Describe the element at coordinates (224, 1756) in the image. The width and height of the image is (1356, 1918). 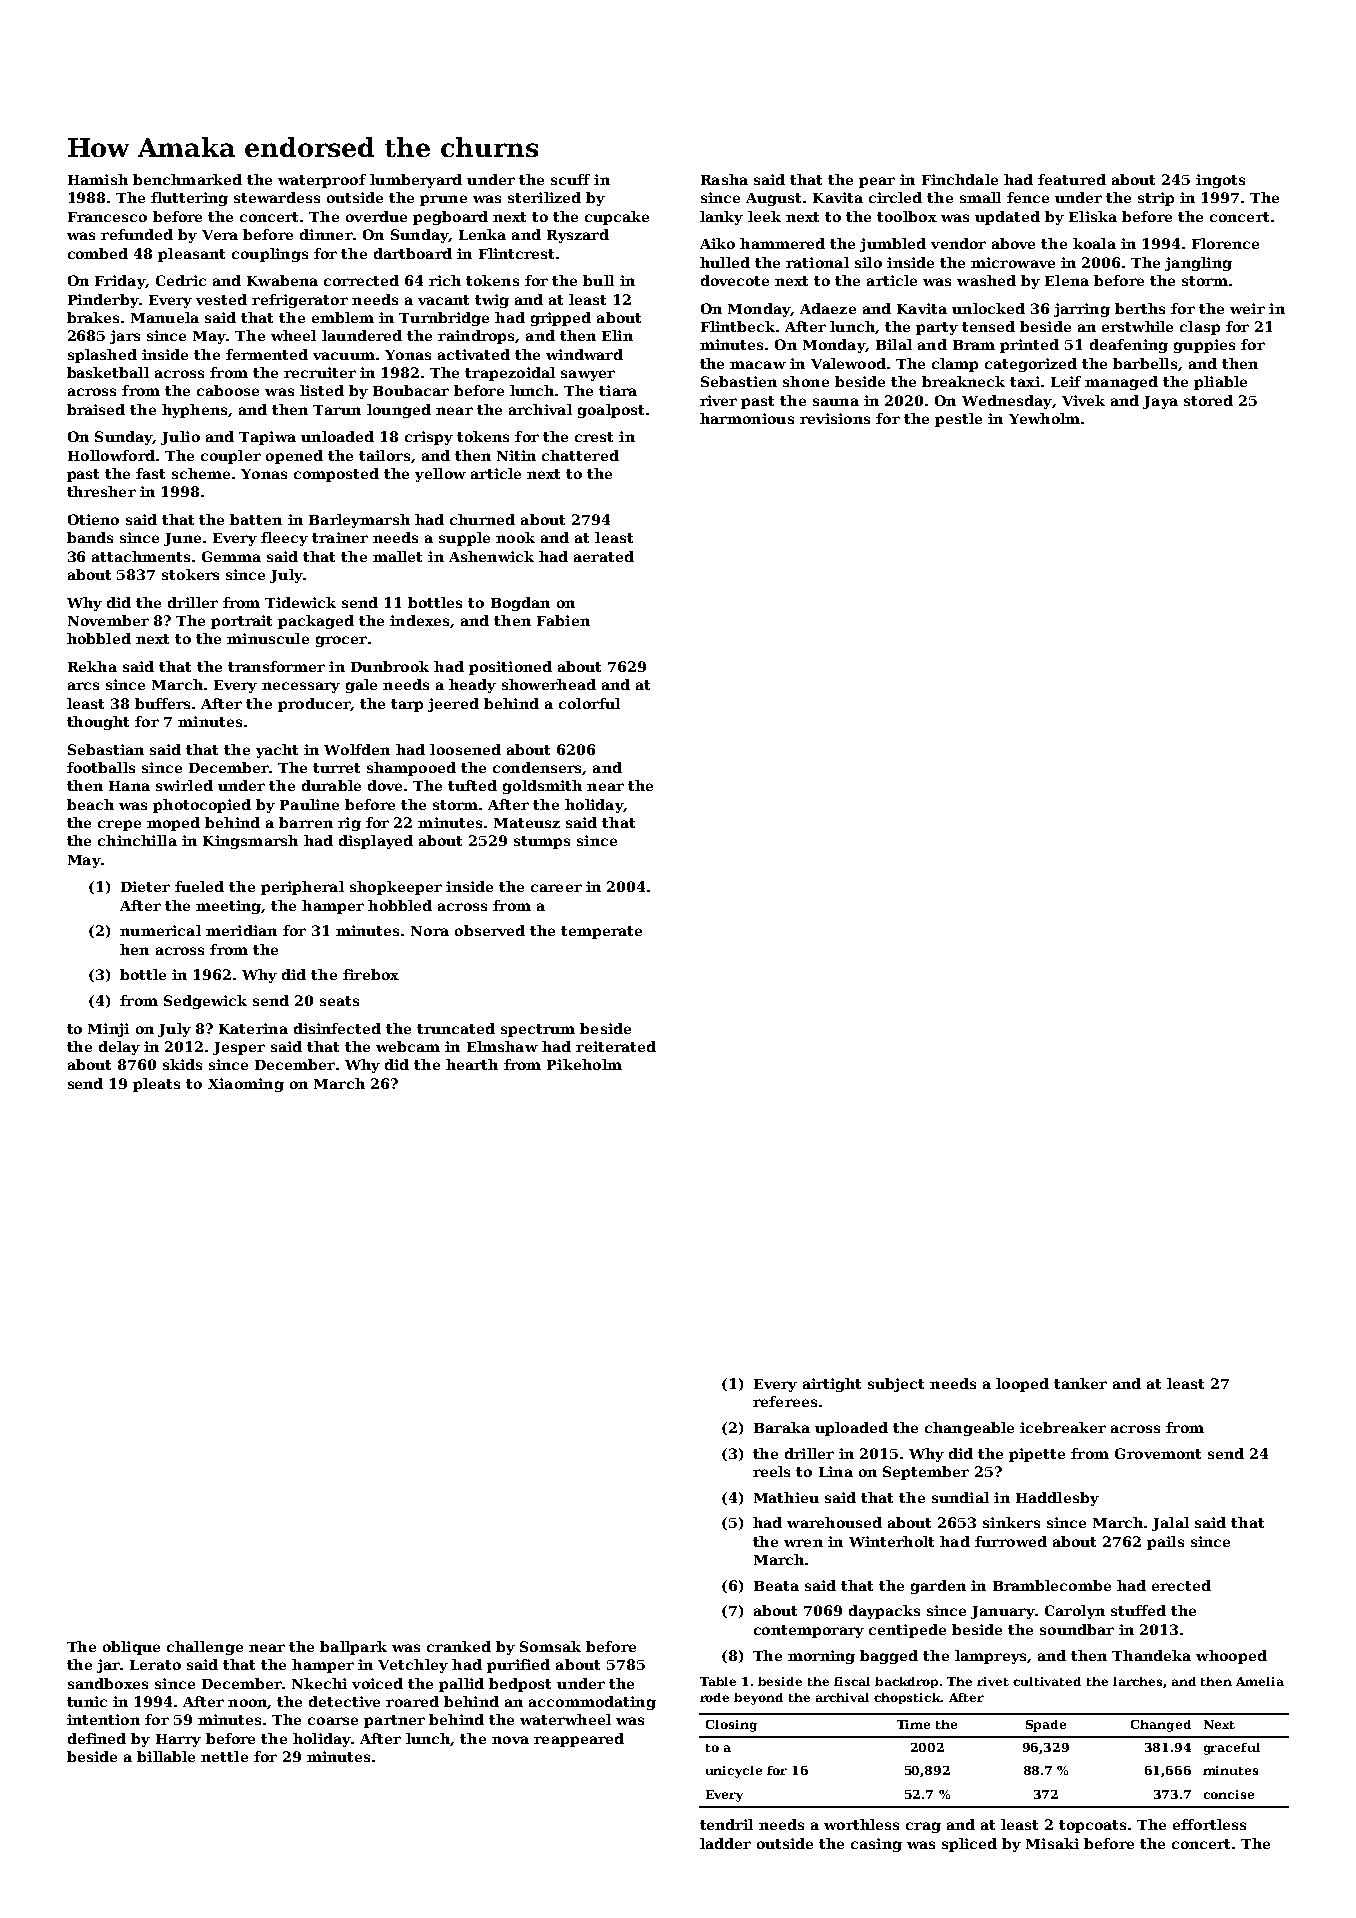
I see `nettle` at that location.
